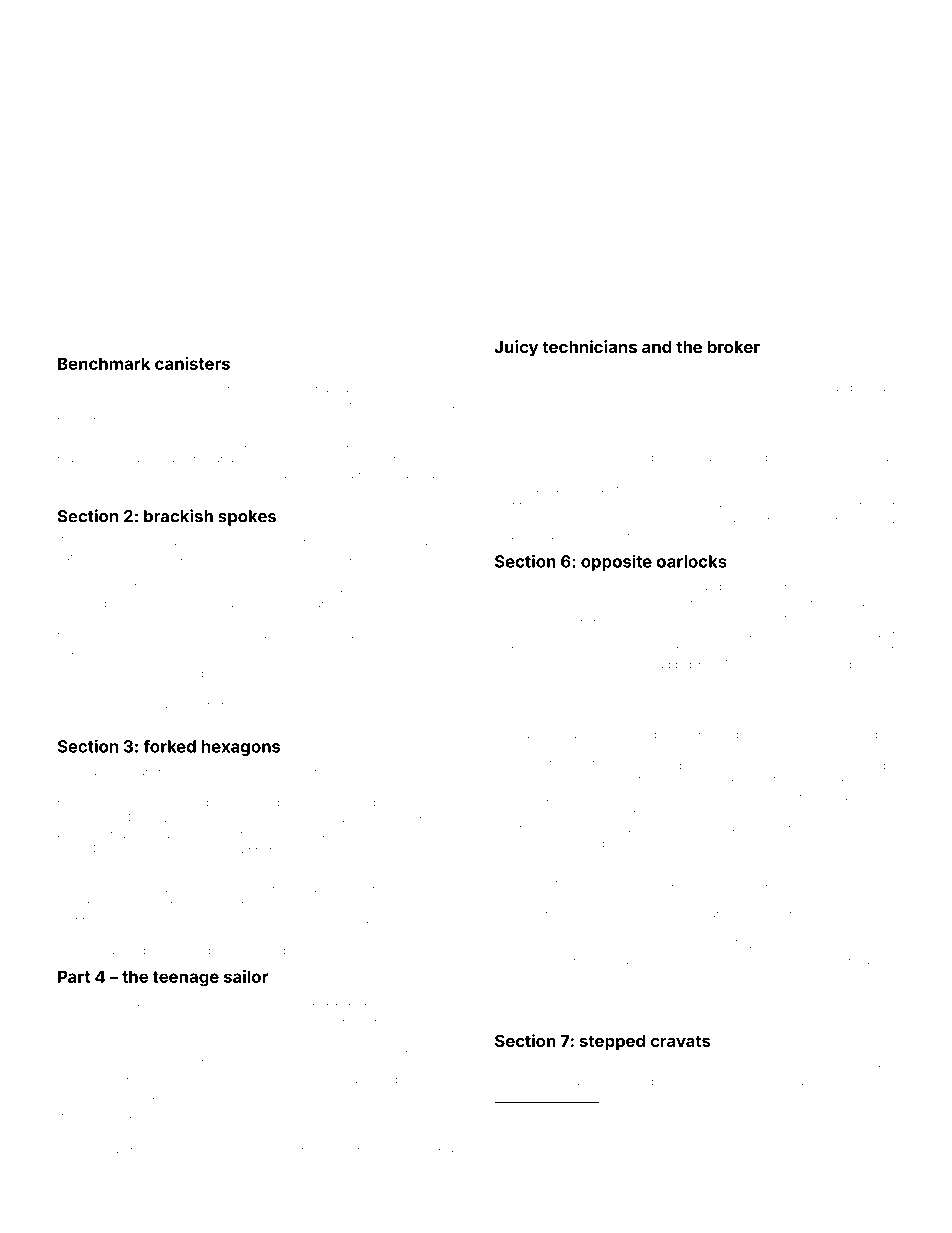 This page has height=1233, width=952. What do you see at coordinates (833, 796) in the page?
I see `official` at bounding box center [833, 796].
